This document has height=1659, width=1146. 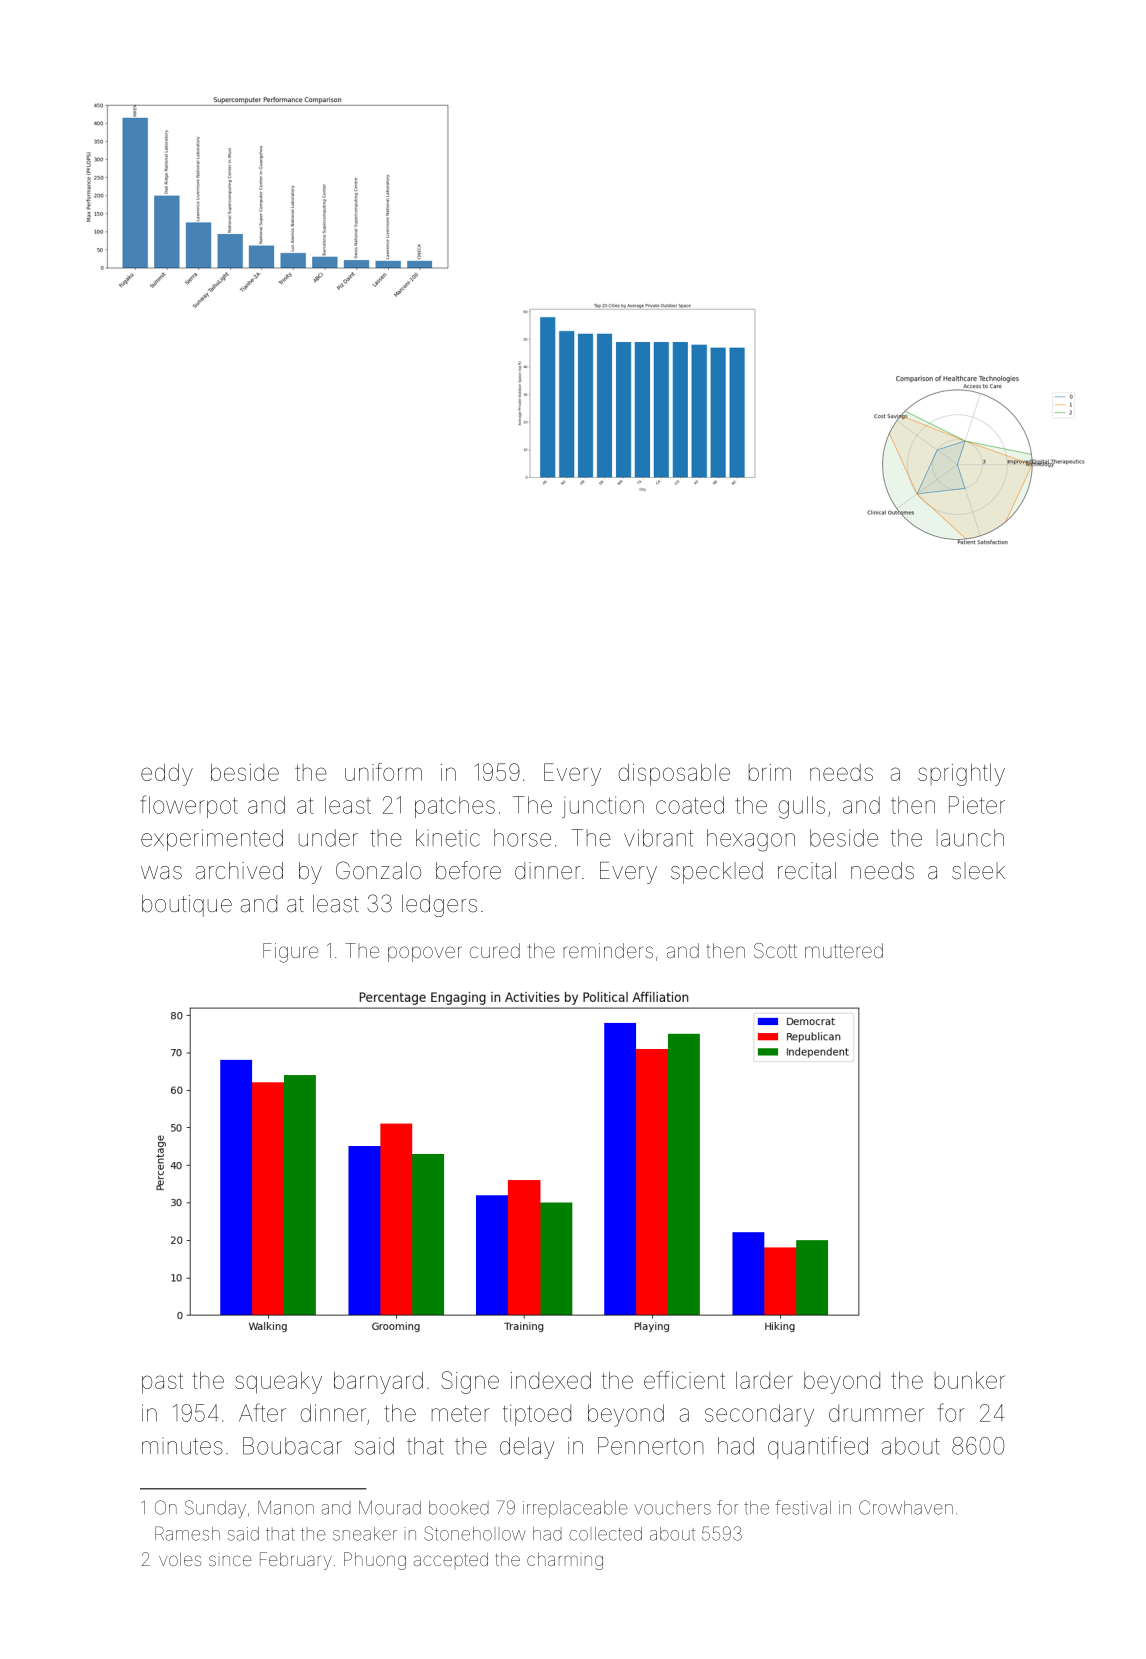 I want to click on larder, so click(x=764, y=1380).
